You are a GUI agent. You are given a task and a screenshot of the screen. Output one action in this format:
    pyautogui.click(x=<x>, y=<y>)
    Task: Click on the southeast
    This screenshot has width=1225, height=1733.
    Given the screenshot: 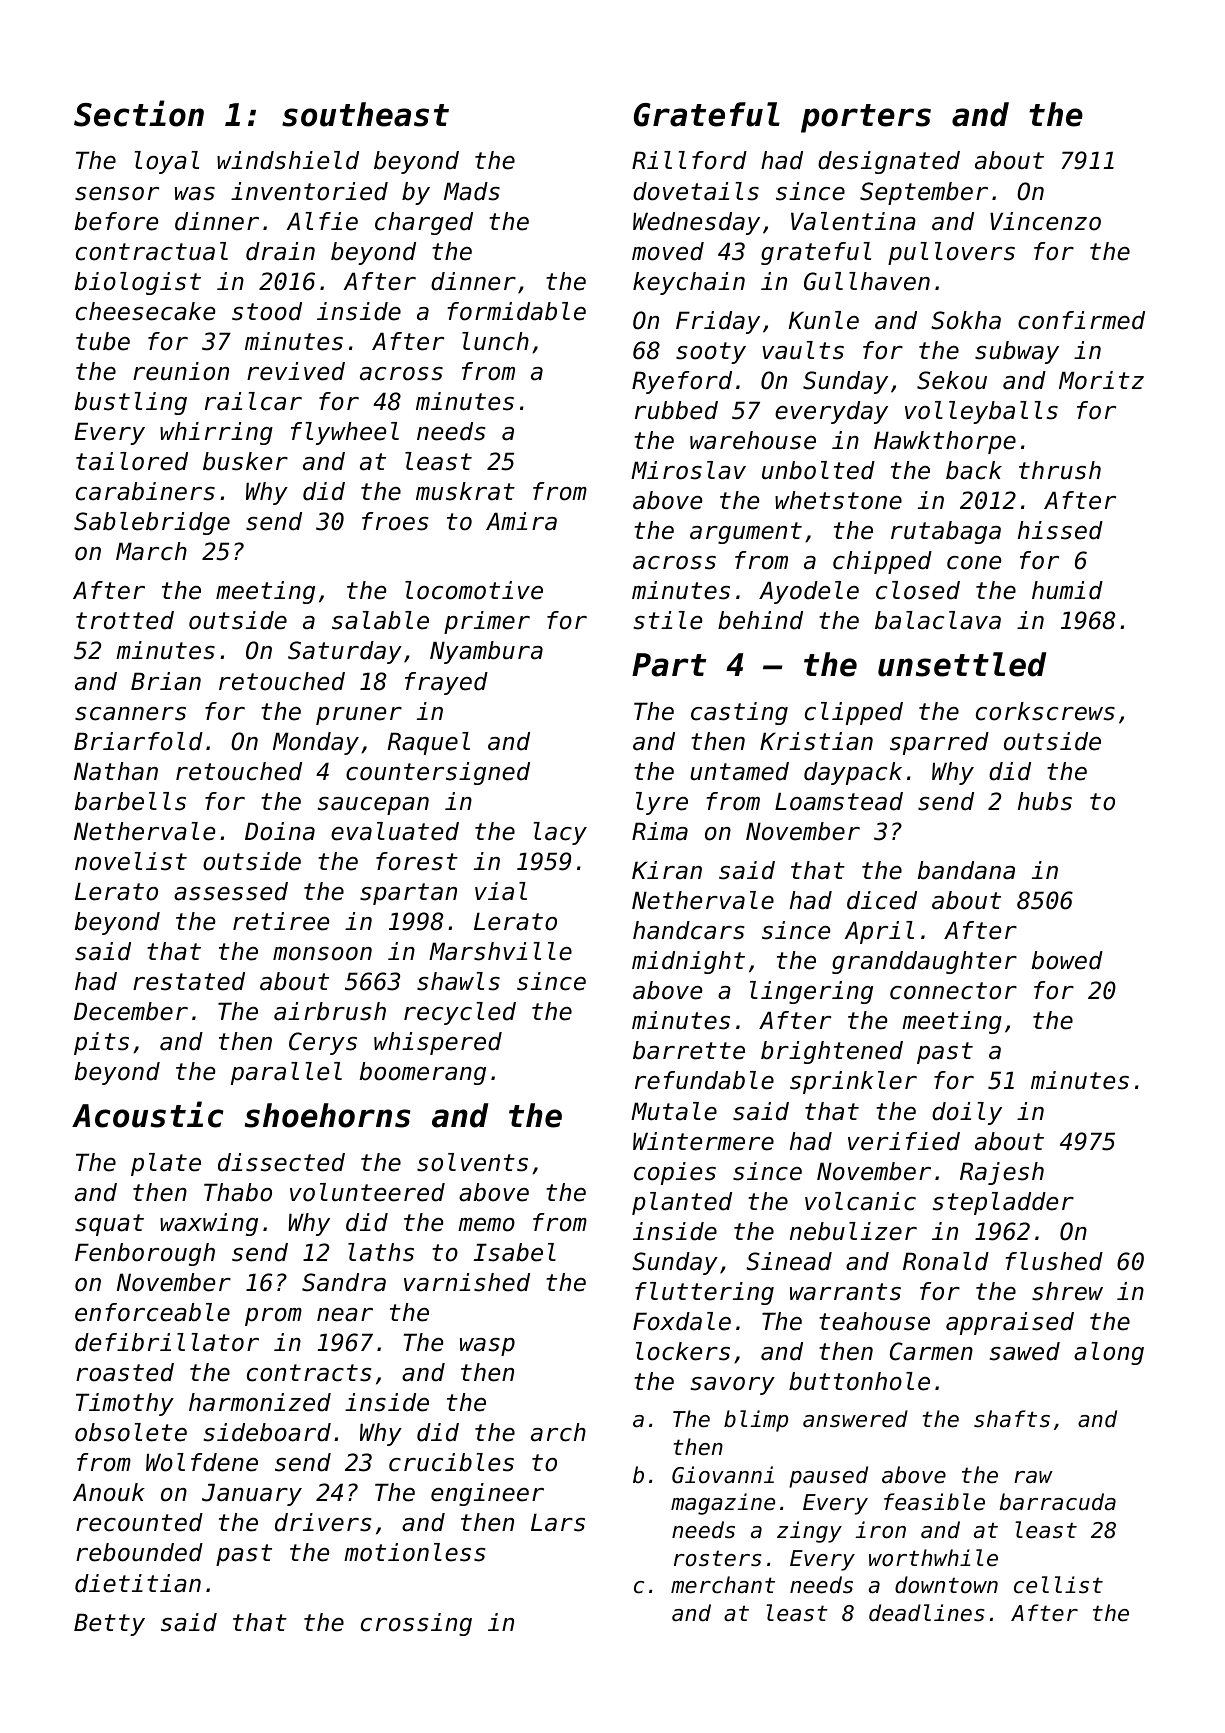 What is the action you would take?
    pyautogui.click(x=365, y=114)
